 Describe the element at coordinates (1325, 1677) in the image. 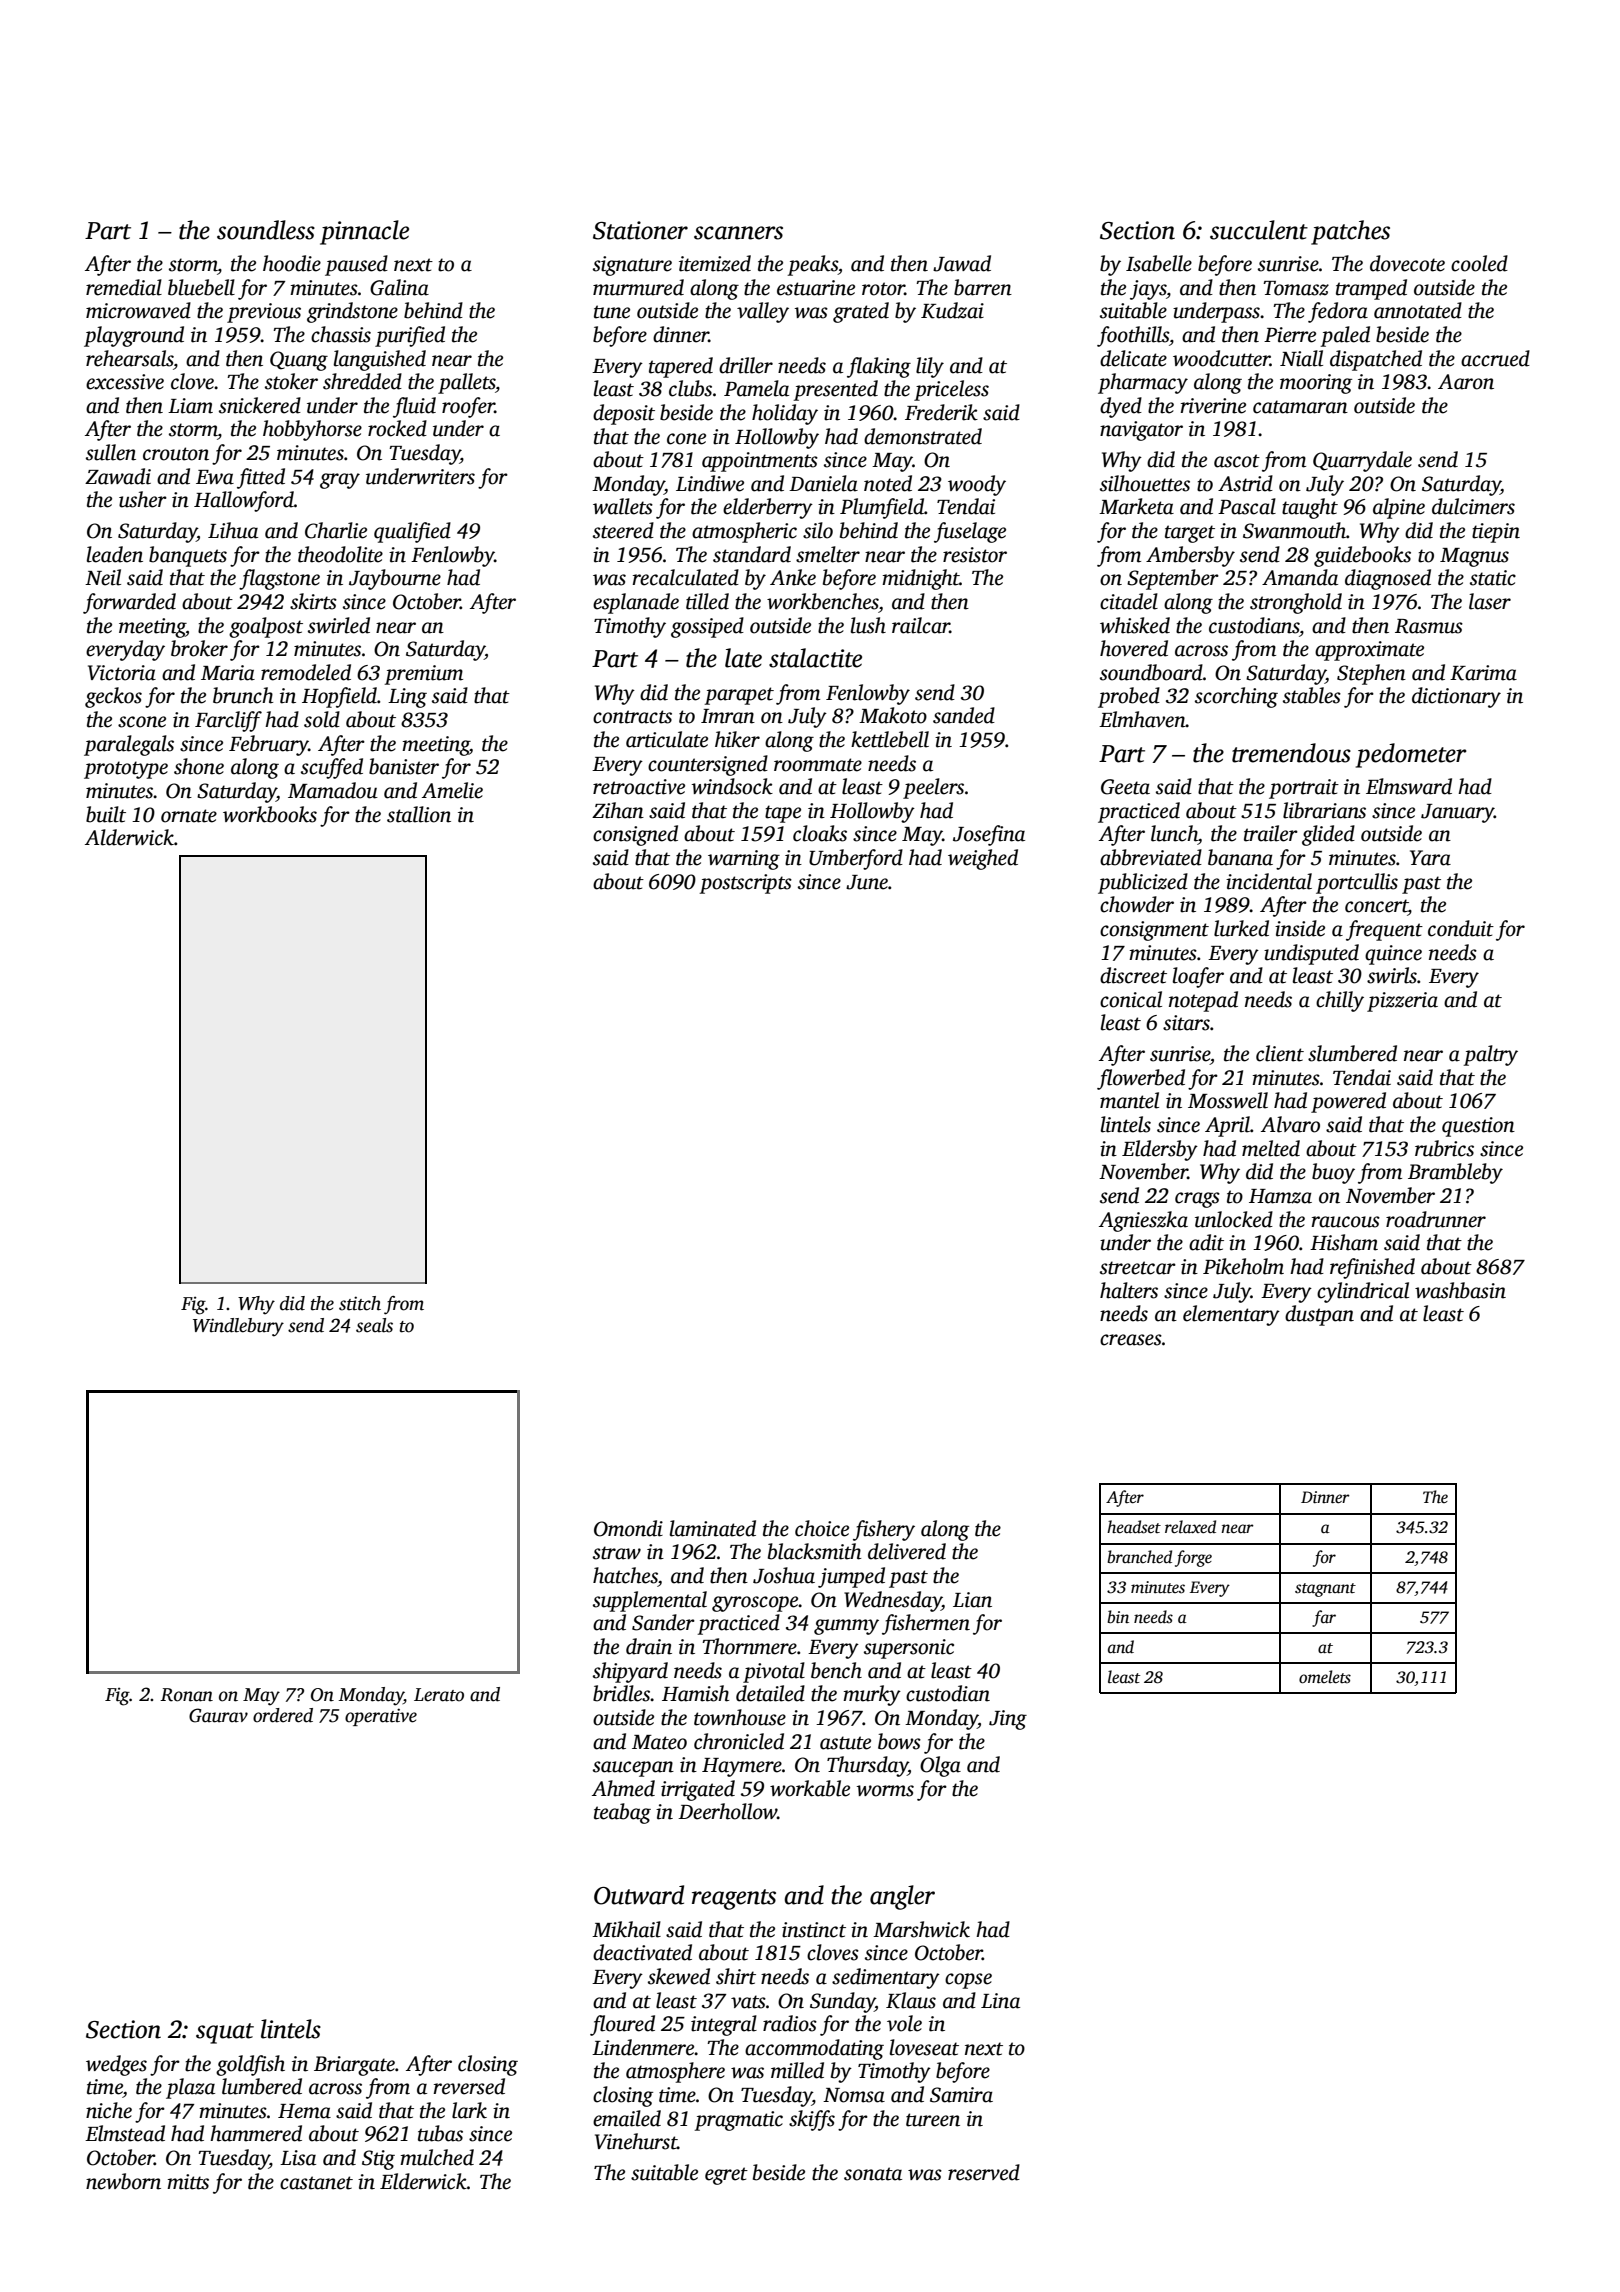

I see `omelets` at that location.
